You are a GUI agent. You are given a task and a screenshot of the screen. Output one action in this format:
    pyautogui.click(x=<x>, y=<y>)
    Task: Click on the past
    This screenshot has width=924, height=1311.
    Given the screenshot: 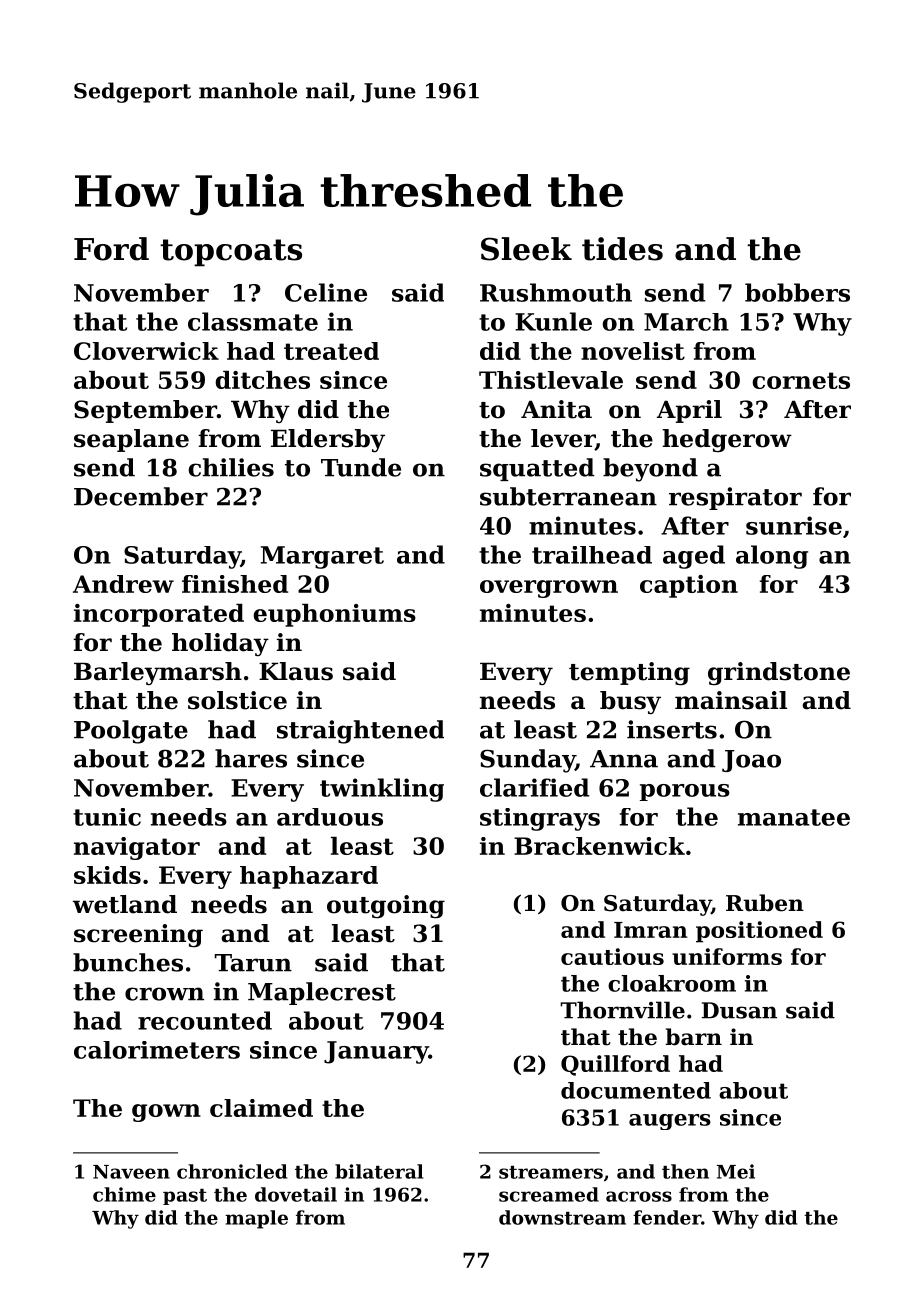 What is the action you would take?
    pyautogui.click(x=185, y=1197)
